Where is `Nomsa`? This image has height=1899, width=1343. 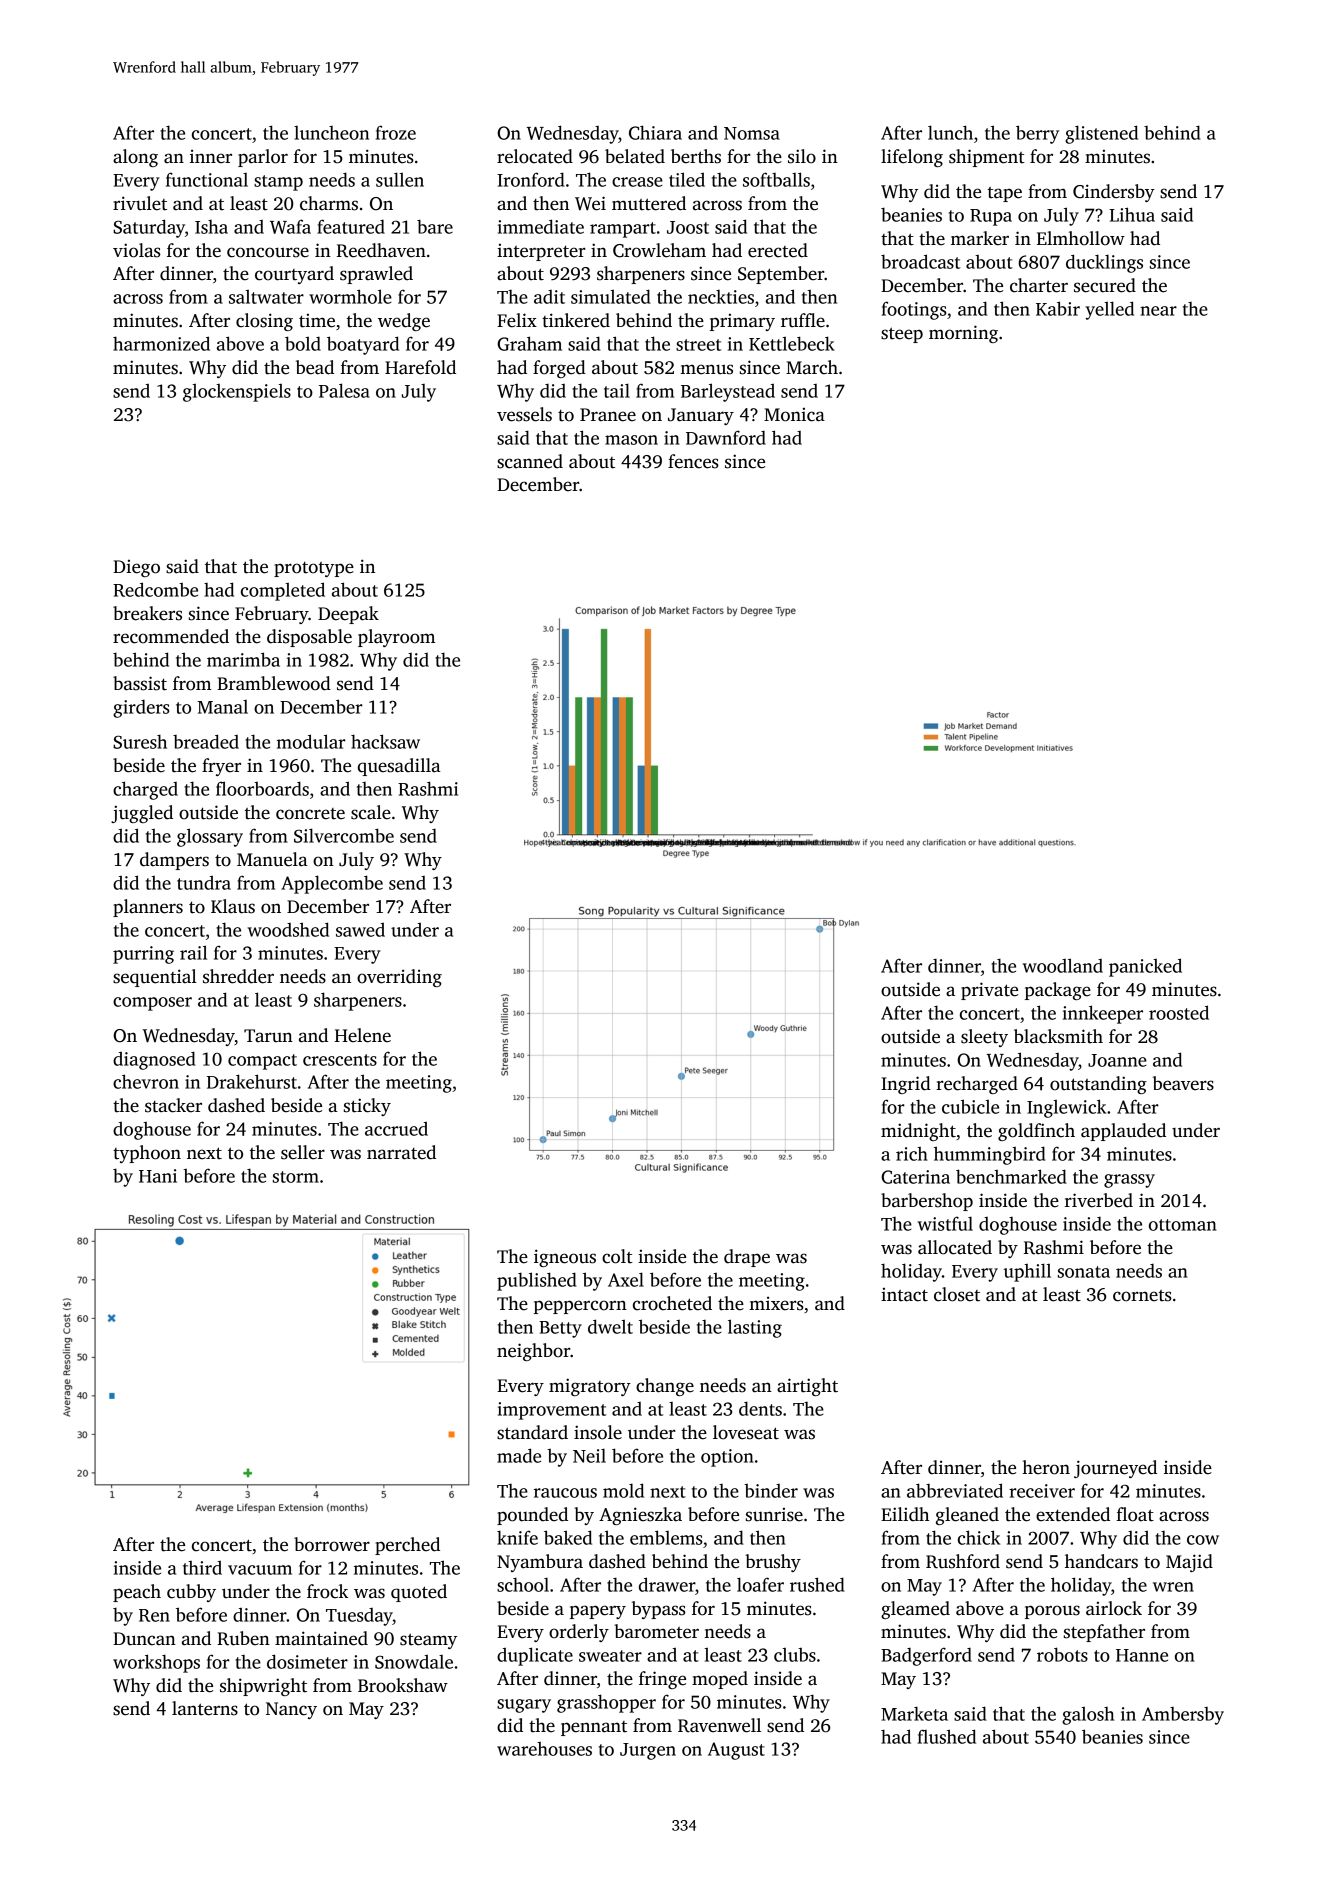 Nomsa is located at coordinates (752, 133).
